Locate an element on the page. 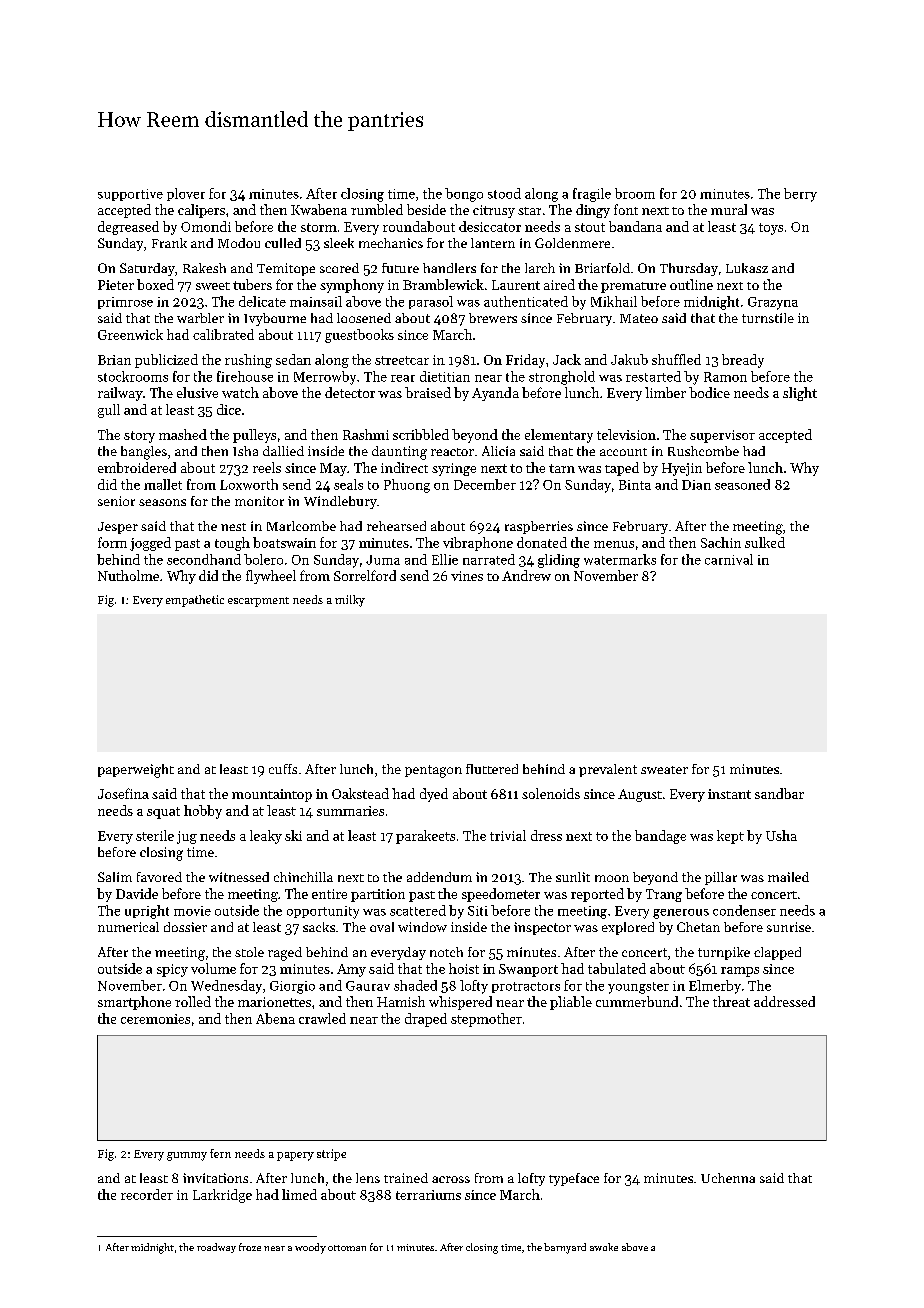 Image resolution: width=924 pixels, height=1308 pixels. Greenwick is located at coordinates (130, 334).
